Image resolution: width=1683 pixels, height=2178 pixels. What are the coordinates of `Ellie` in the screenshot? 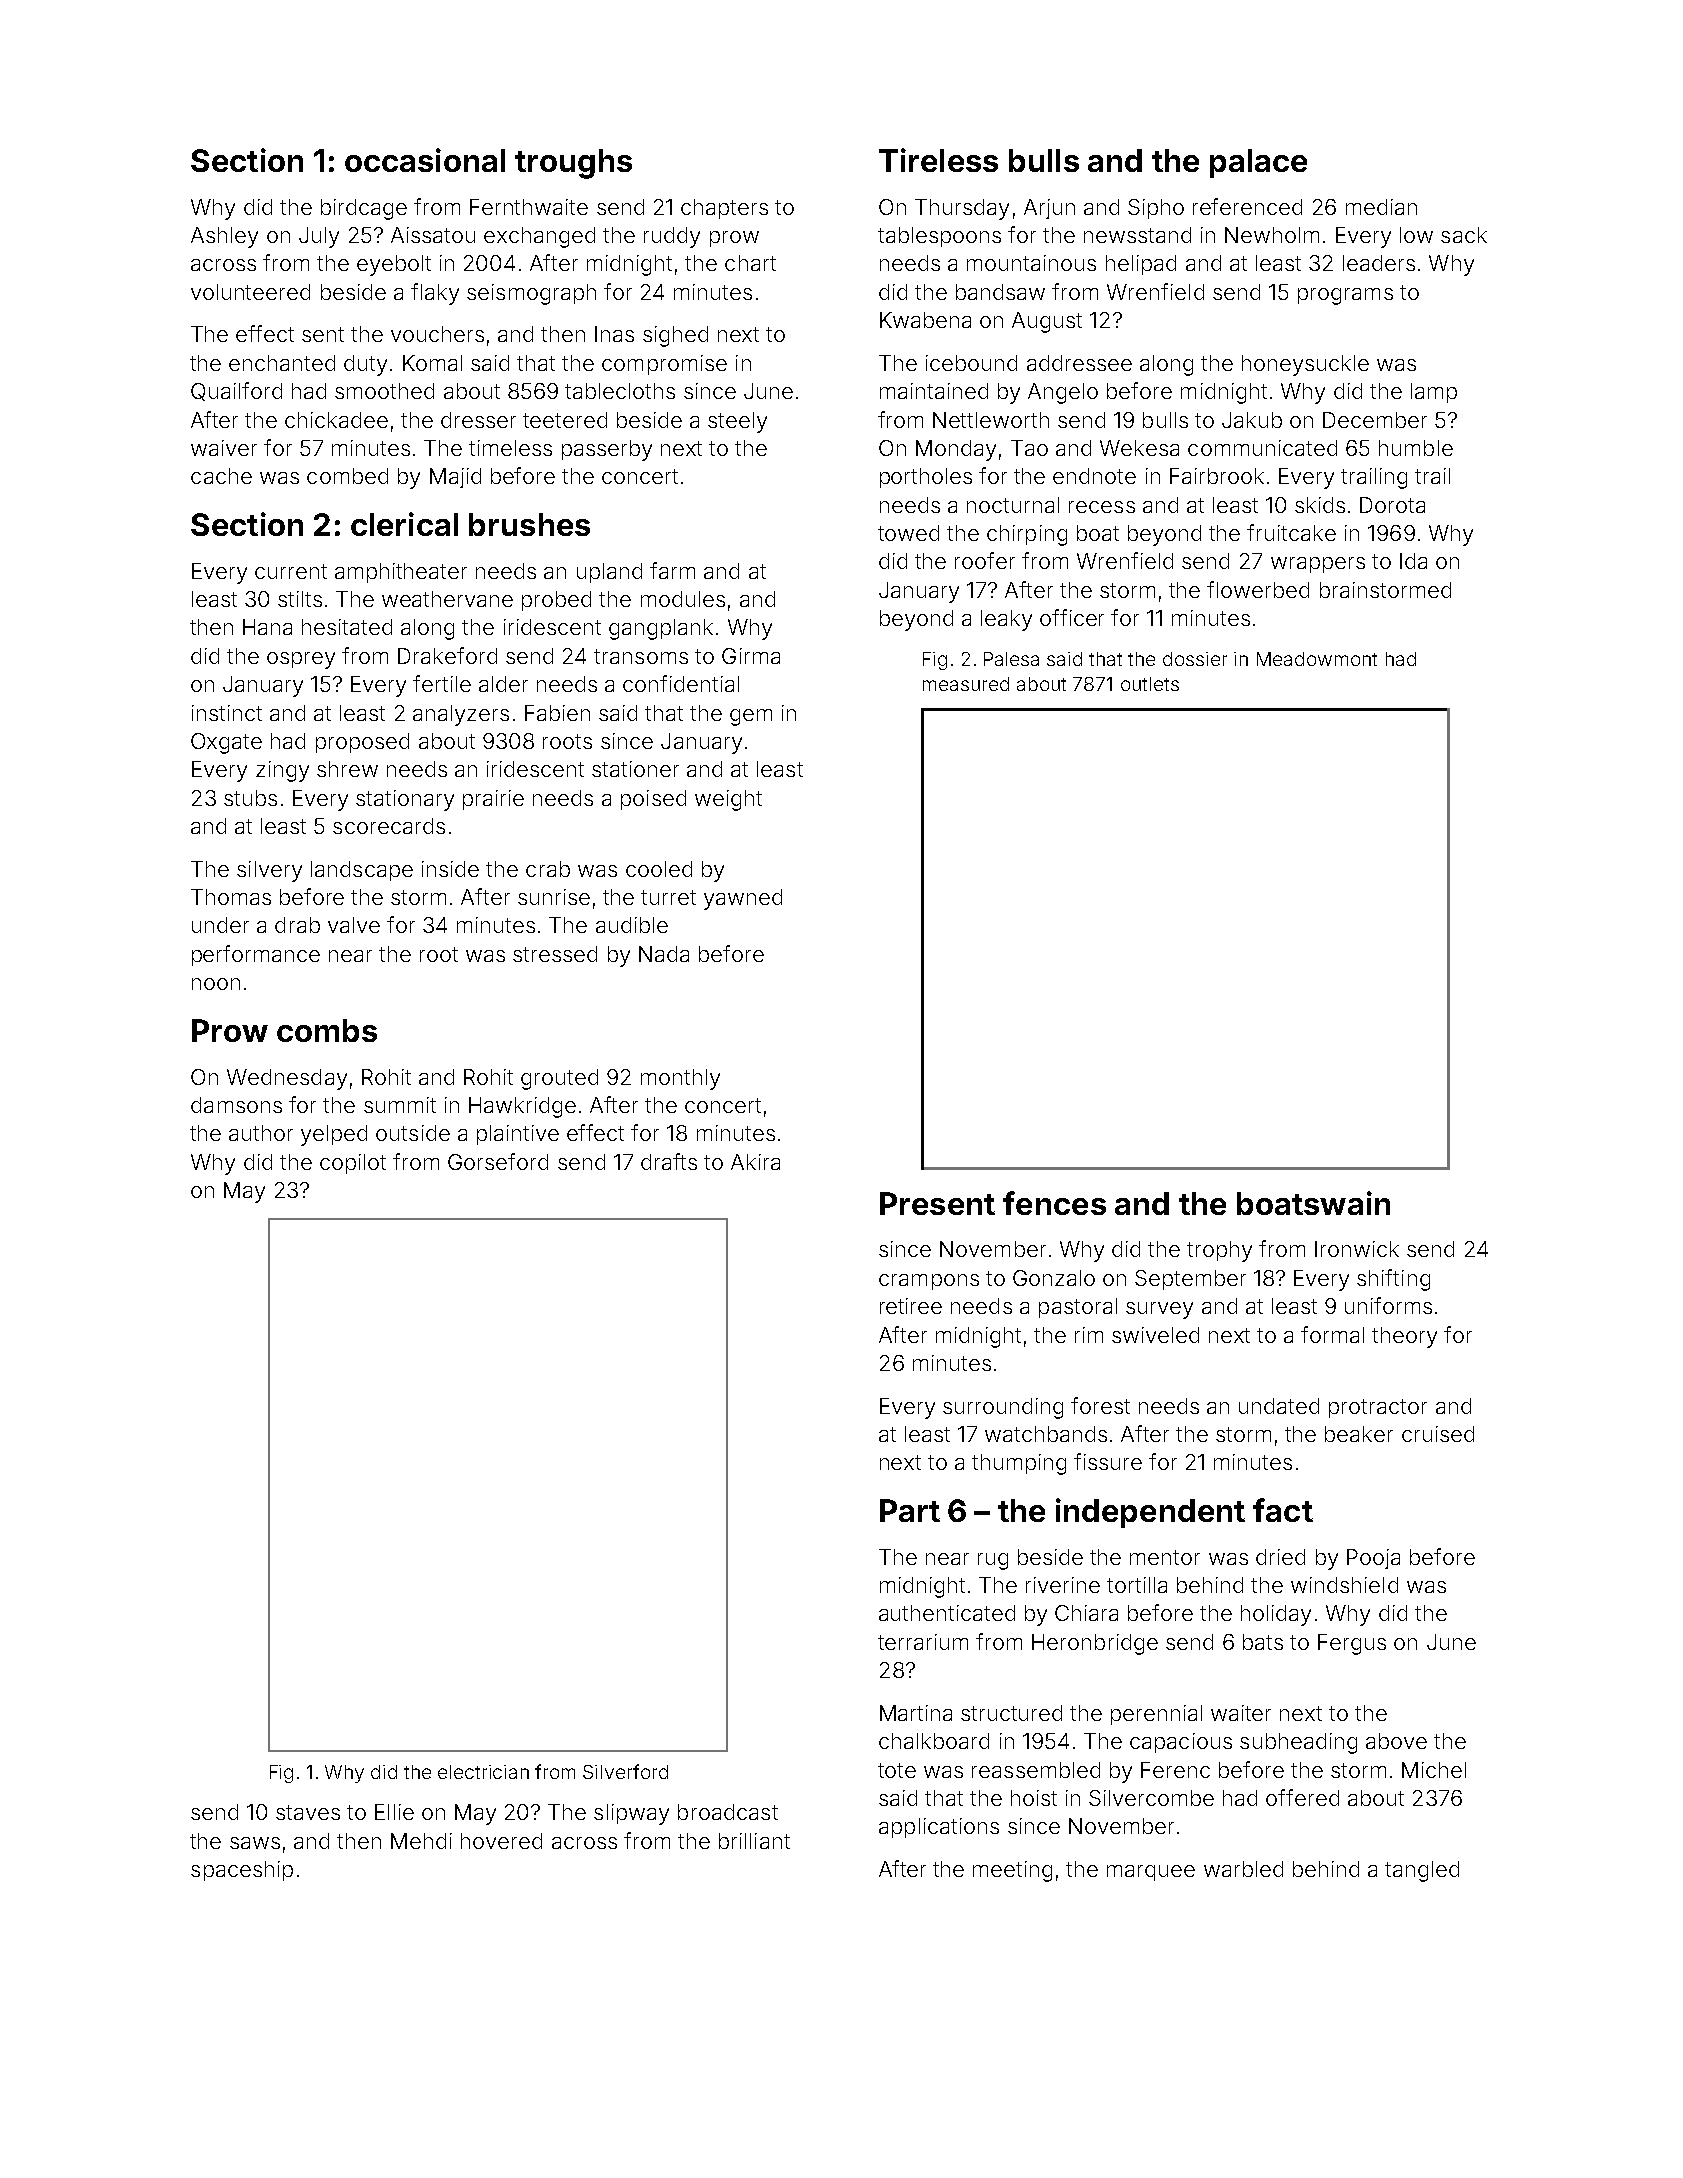 It's located at (394, 1812).
